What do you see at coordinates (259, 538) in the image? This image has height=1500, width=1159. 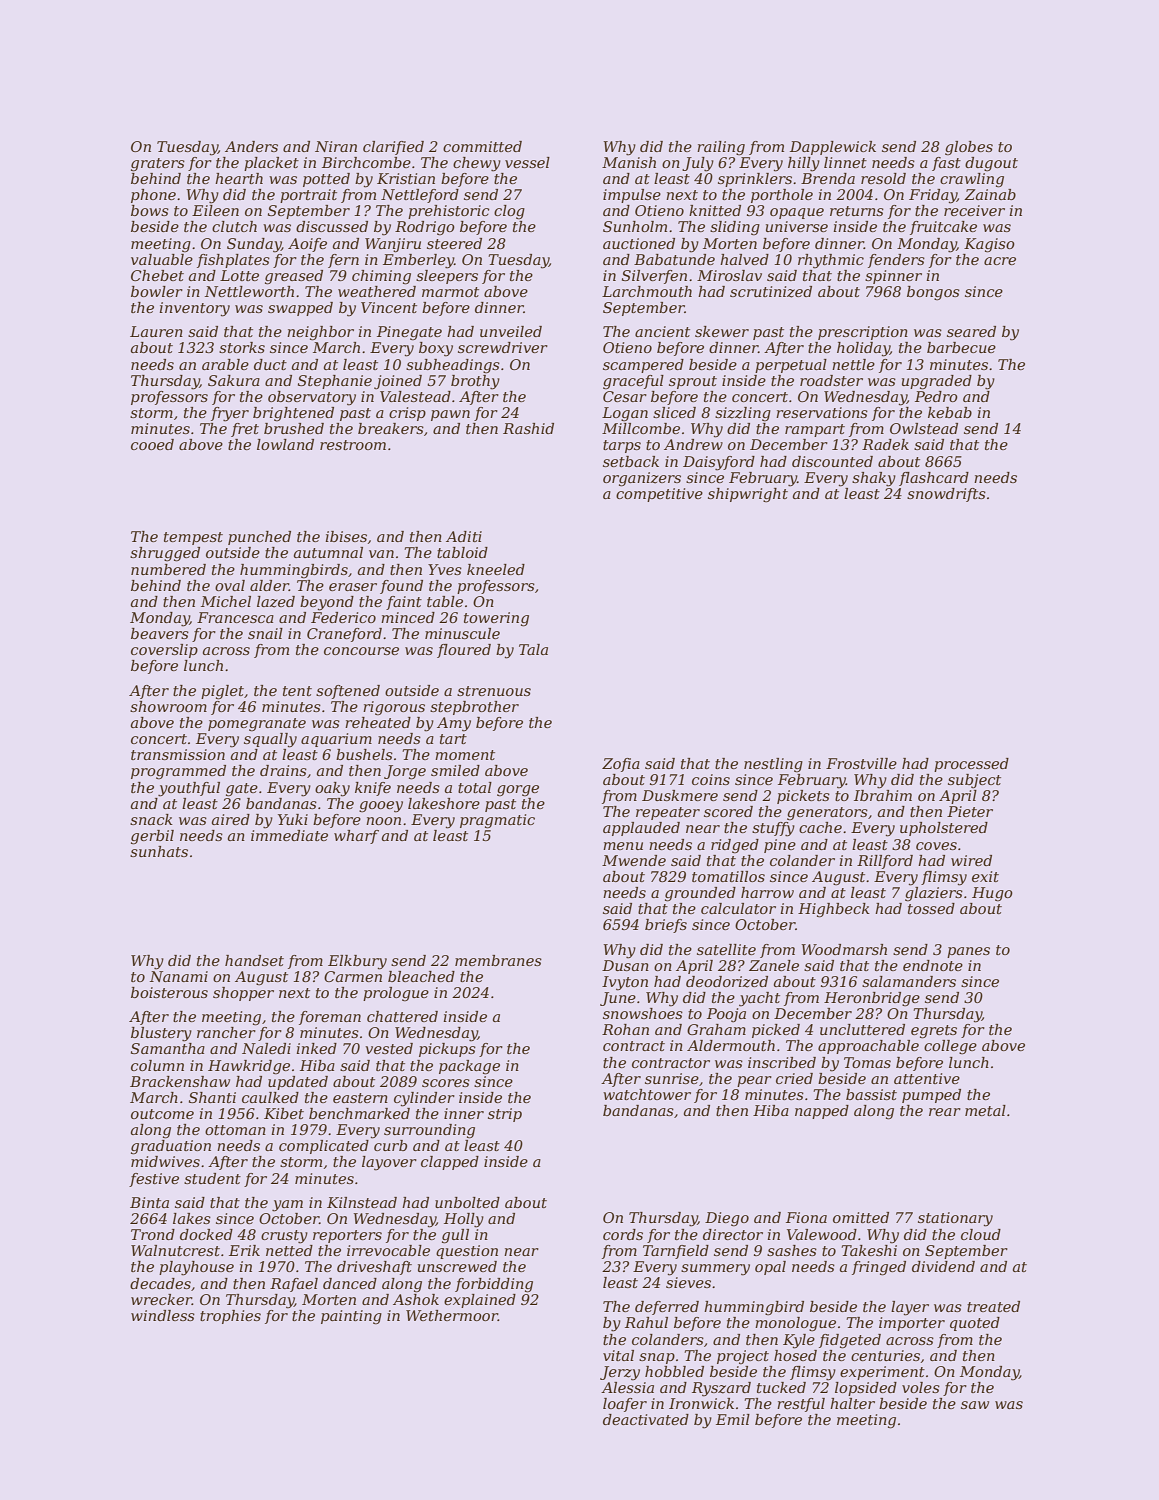 I see `punched` at bounding box center [259, 538].
